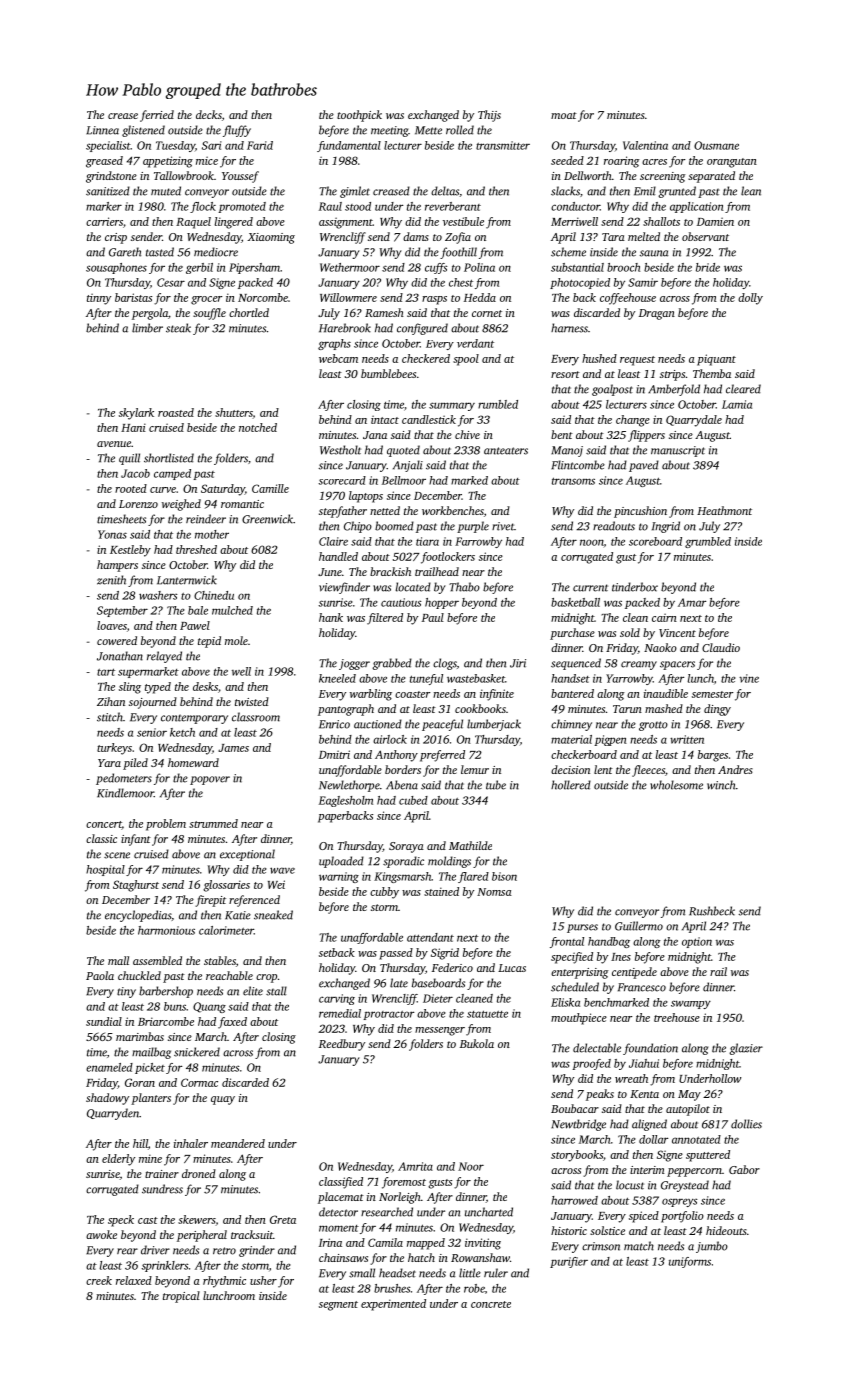 The width and height of the screenshot is (849, 1400). Describe the element at coordinates (564, 115) in the screenshot. I see `moat` at that location.
